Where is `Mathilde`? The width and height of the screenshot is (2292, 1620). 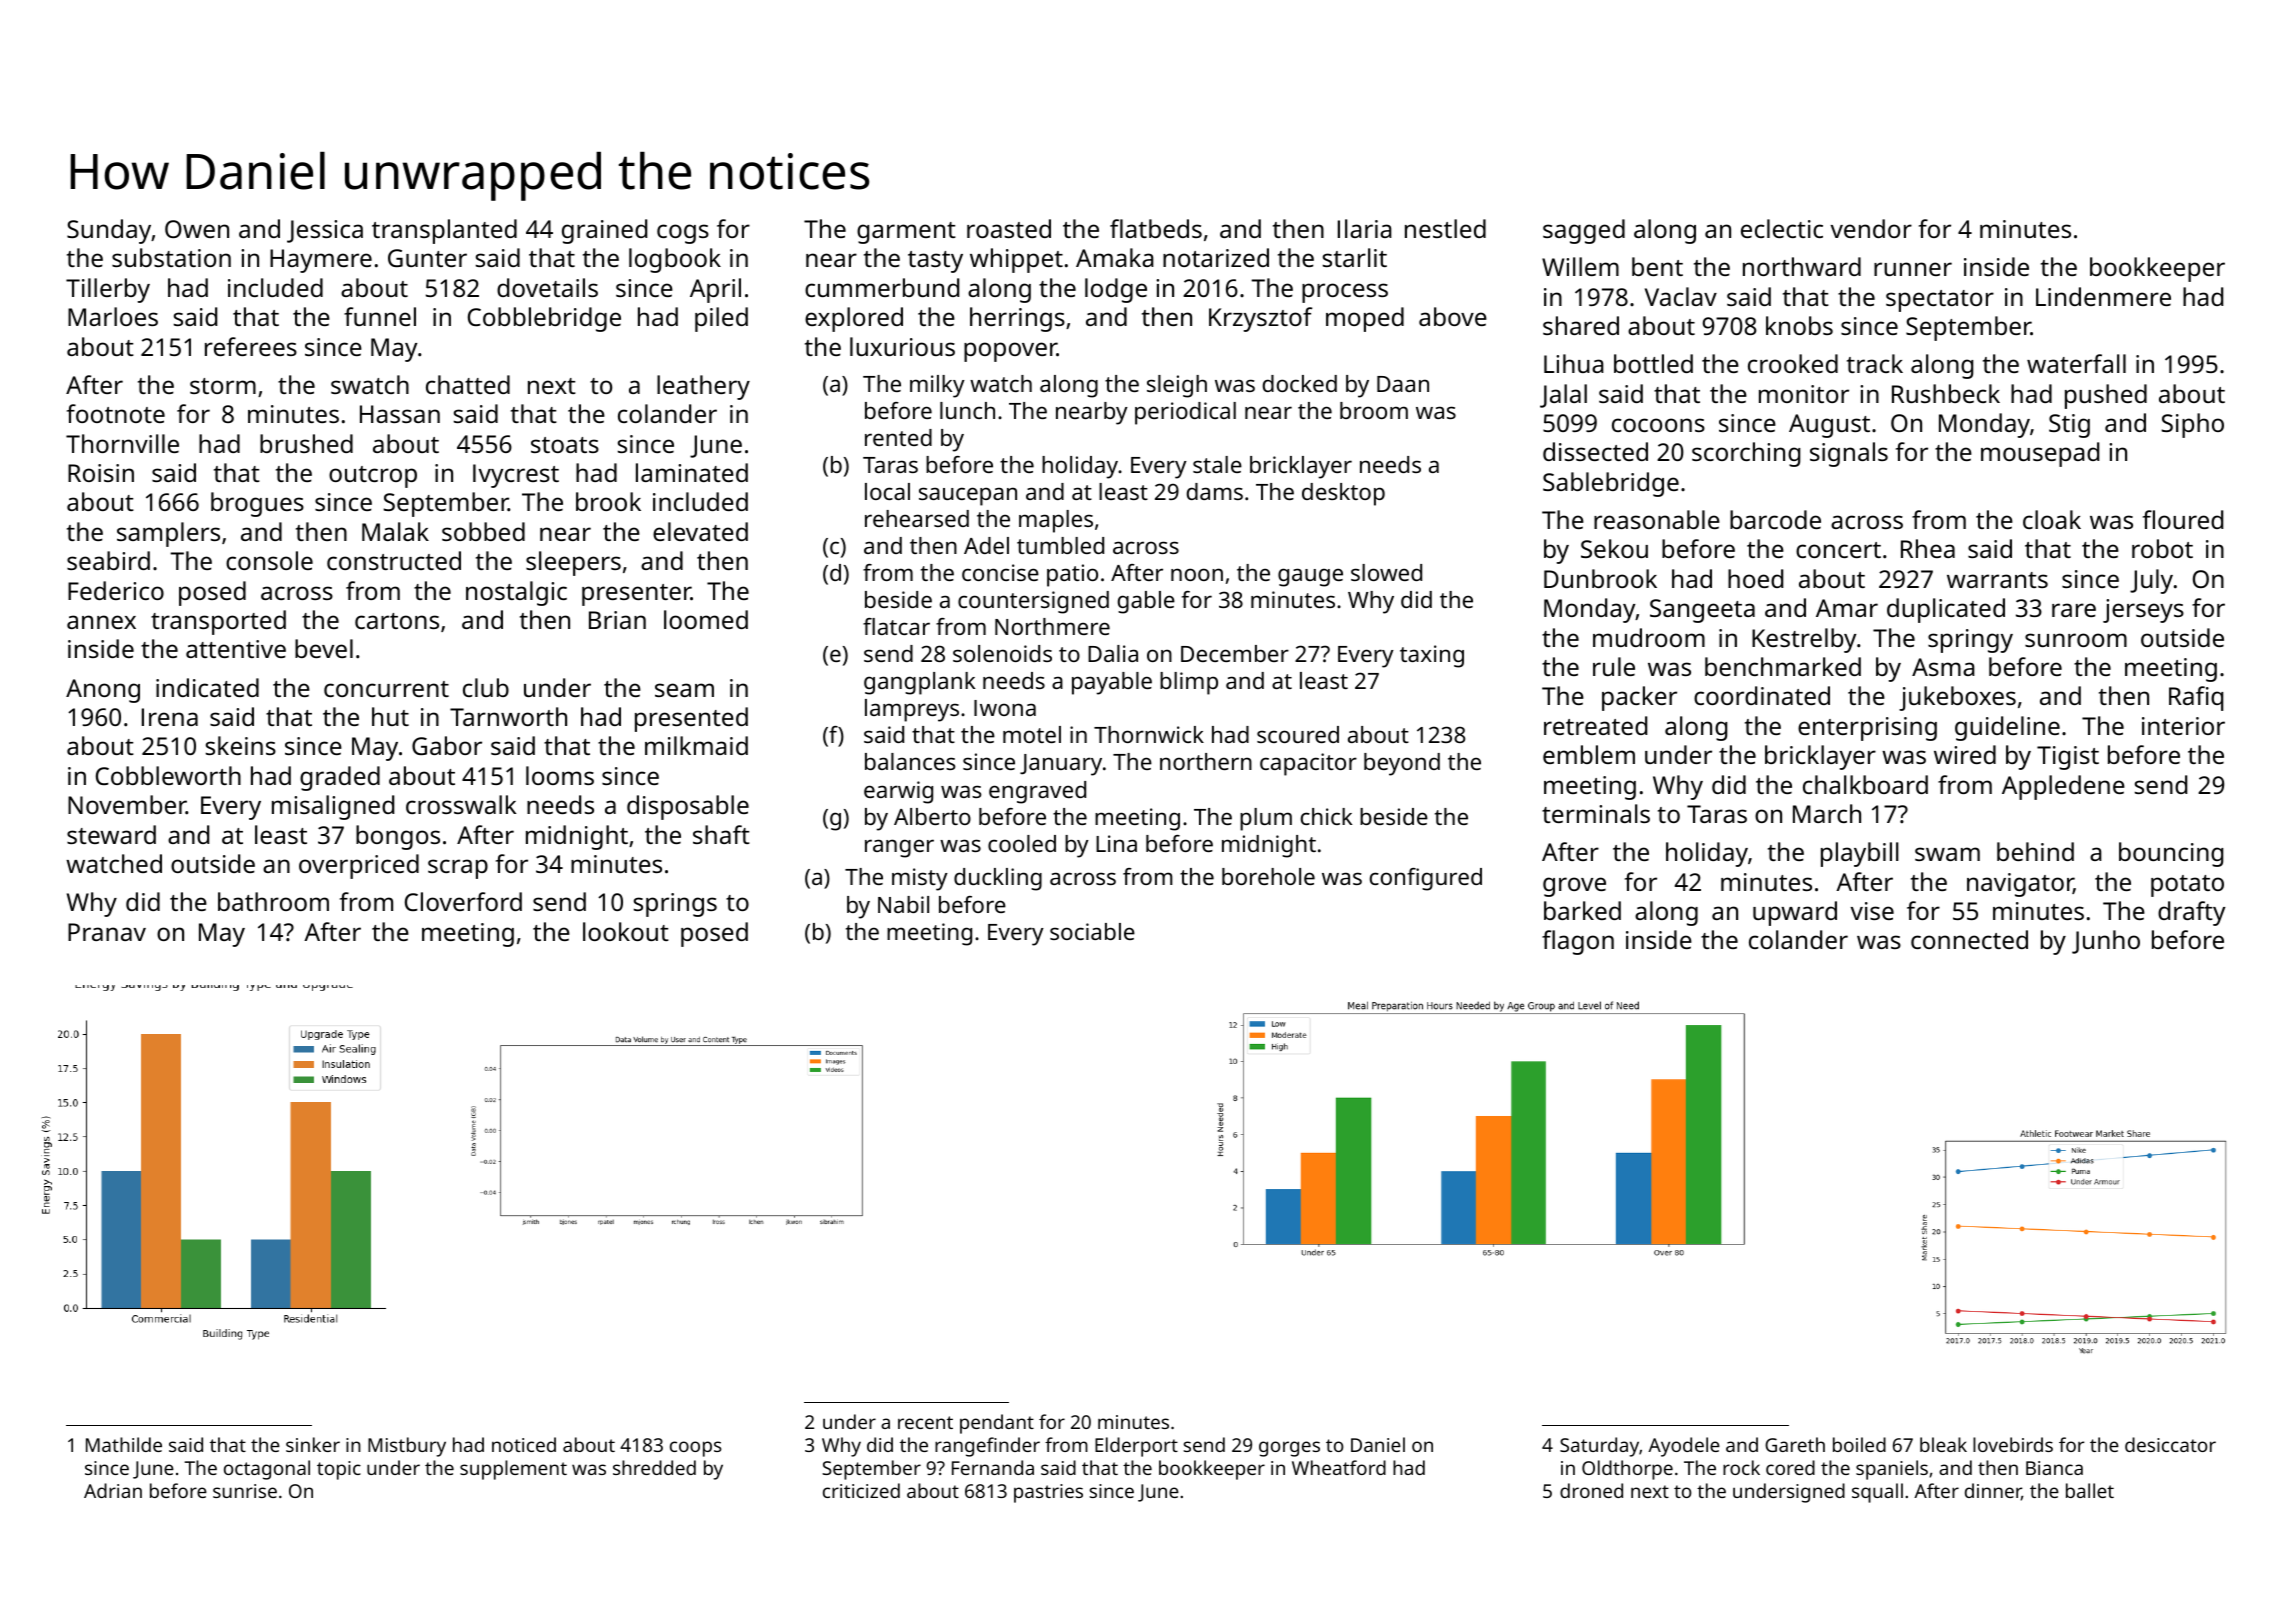 Mathilde is located at coordinates (124, 1444).
